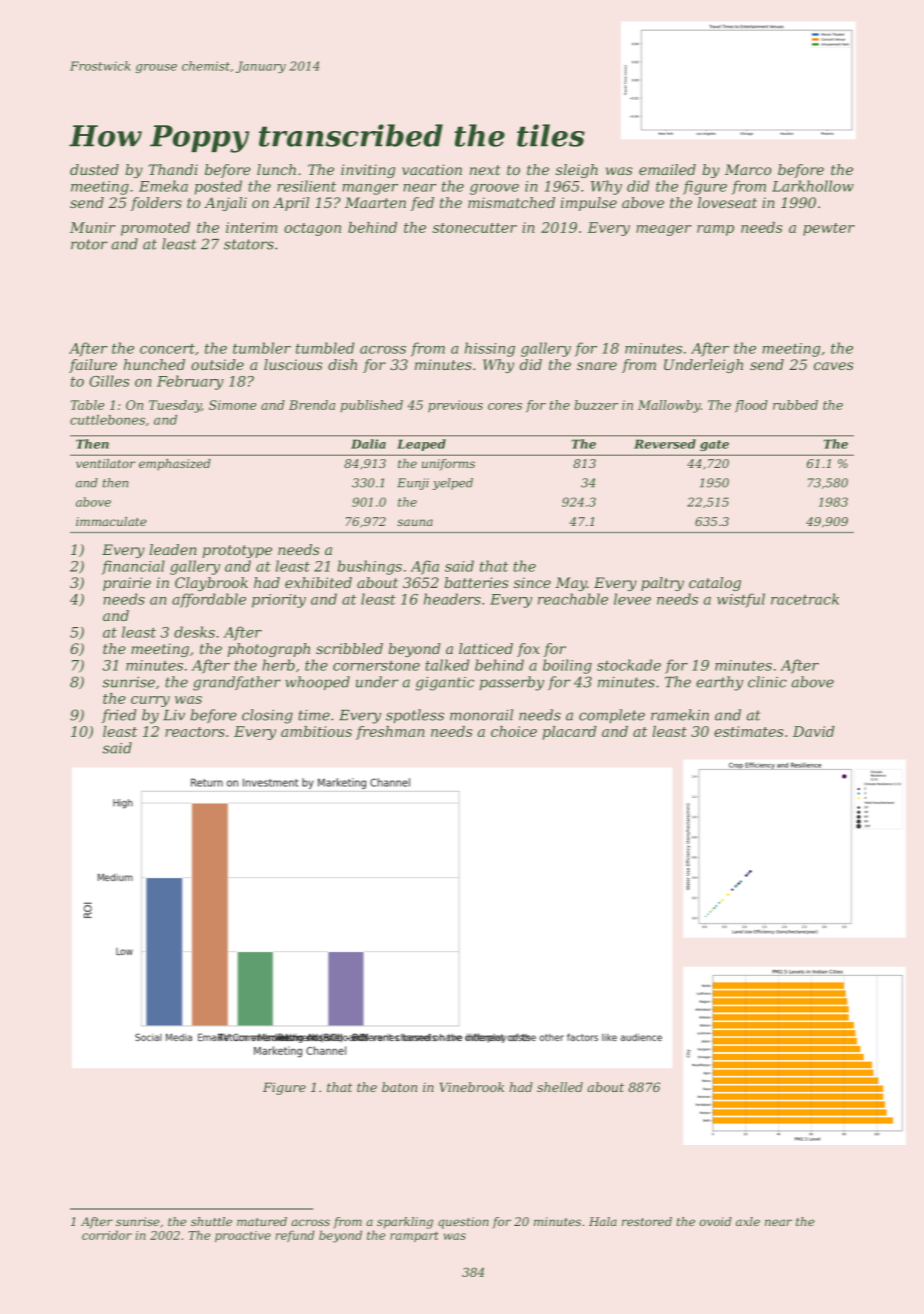 This screenshot has width=924, height=1314. Describe the element at coordinates (92, 227) in the screenshot. I see `Munir` at that location.
